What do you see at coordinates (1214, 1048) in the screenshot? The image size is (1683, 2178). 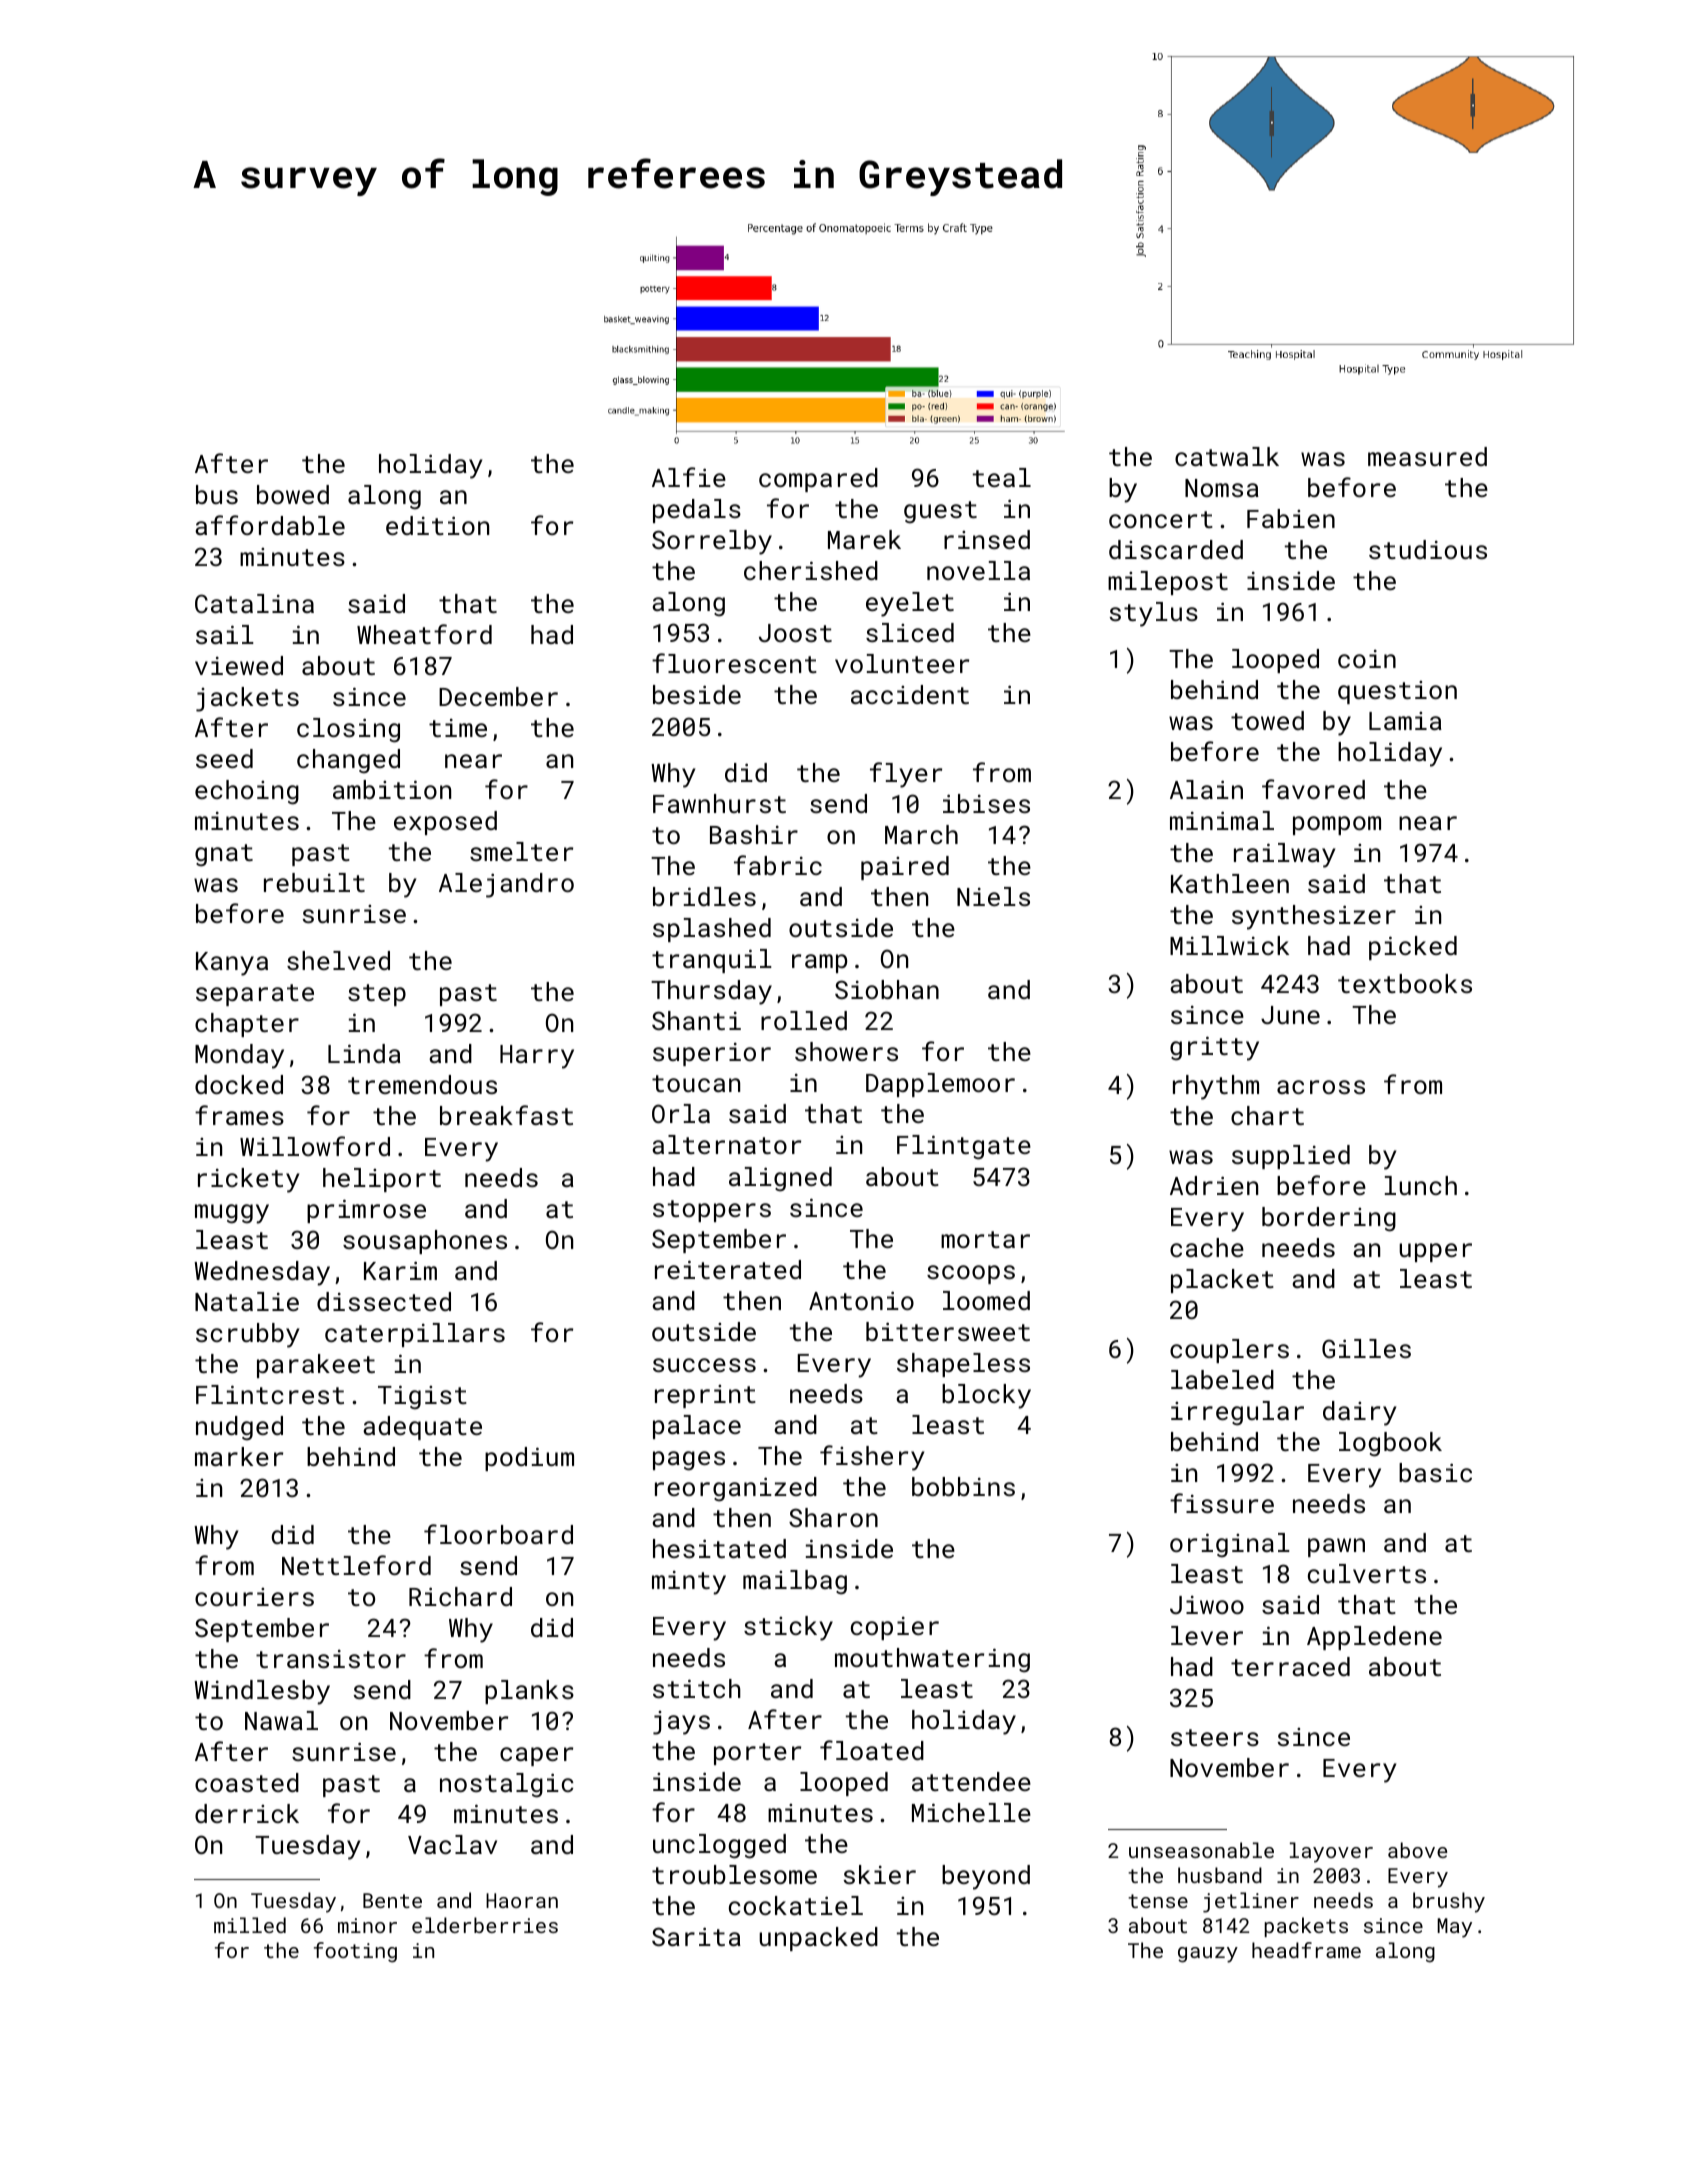 I see `gritty` at bounding box center [1214, 1048].
